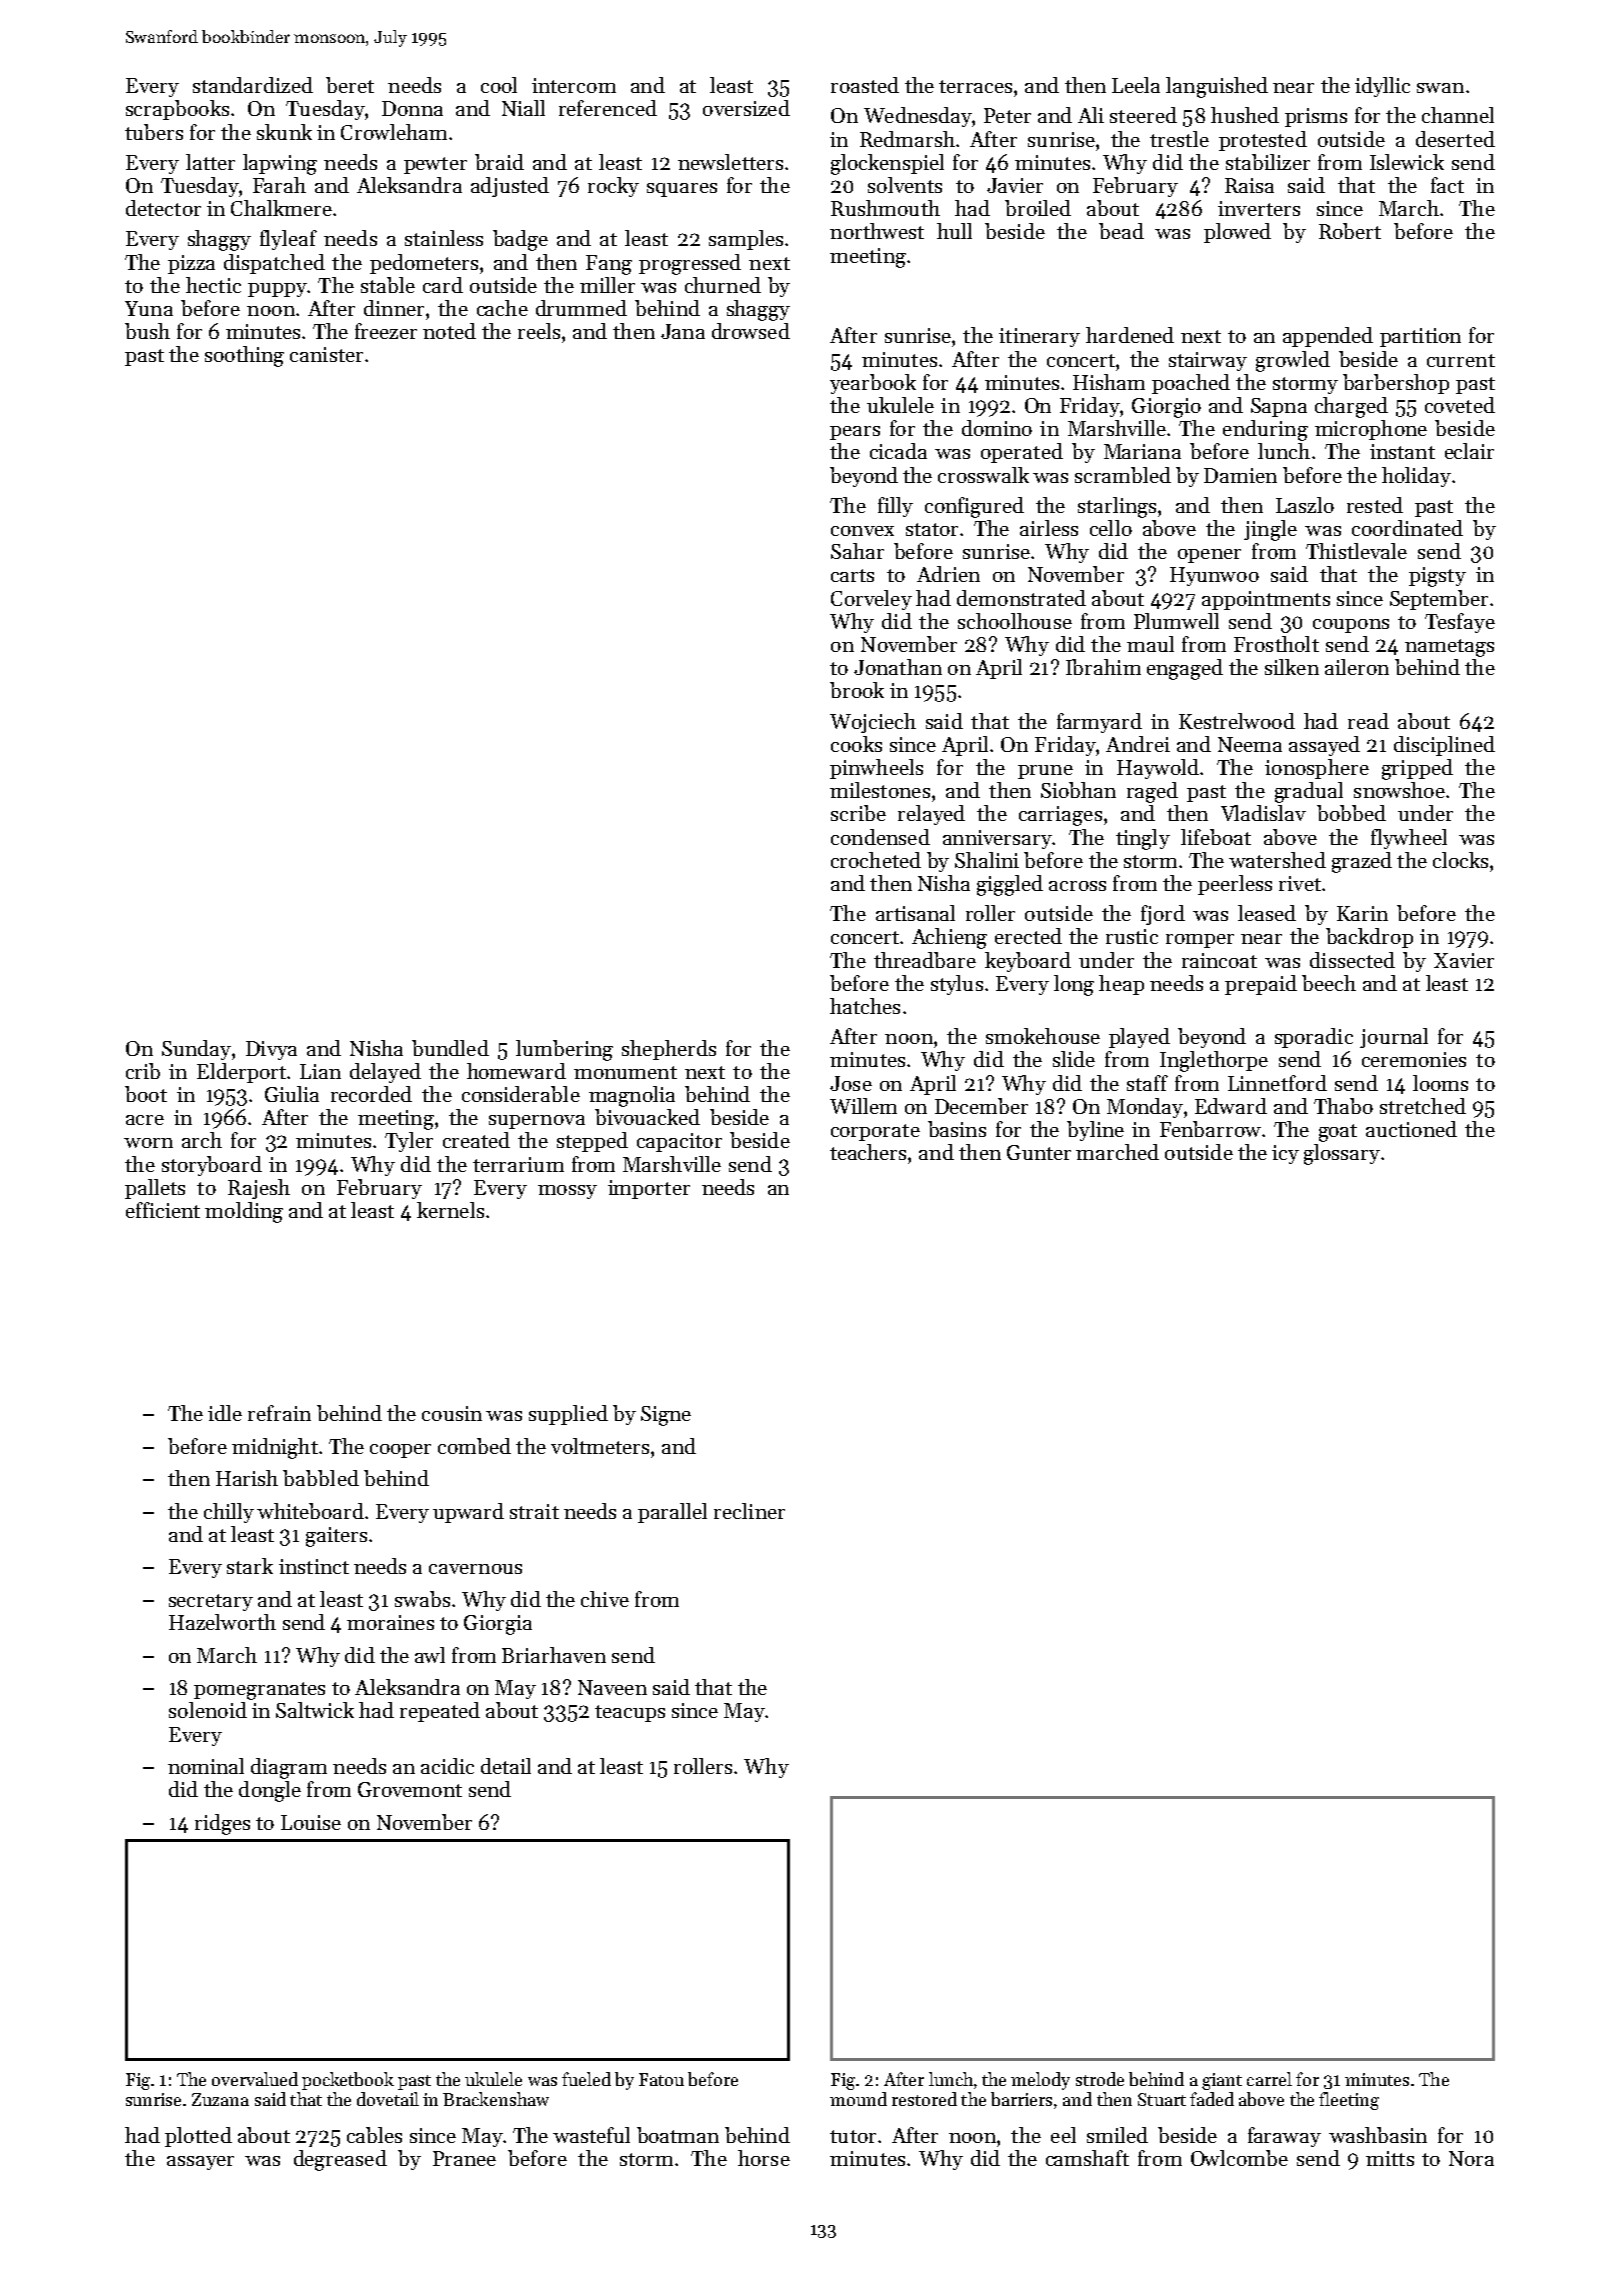  What do you see at coordinates (749, 1511) in the screenshot?
I see `recliner` at bounding box center [749, 1511].
